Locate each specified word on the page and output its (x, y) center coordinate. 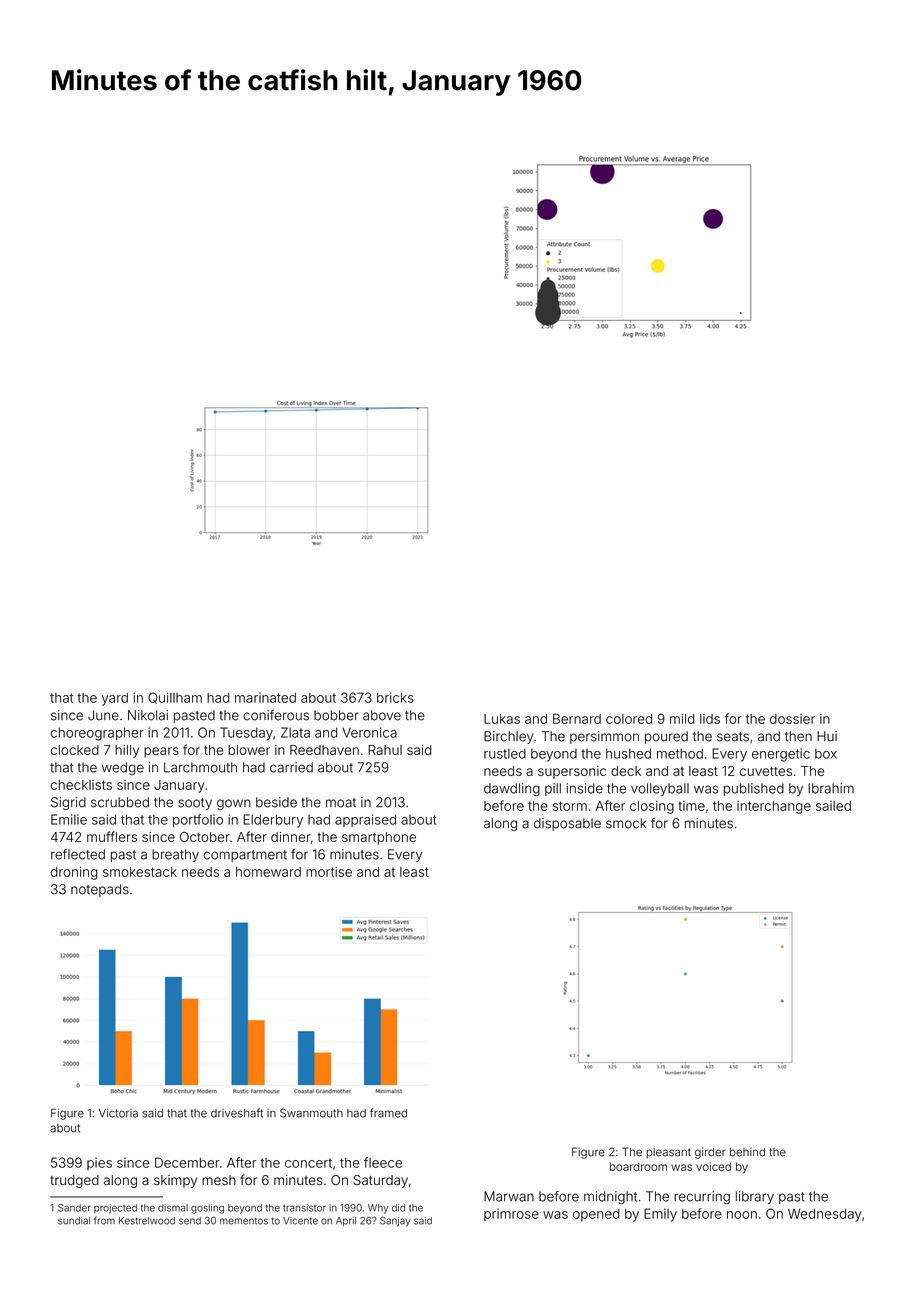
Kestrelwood (147, 1221)
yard (115, 699)
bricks (395, 697)
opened (596, 1215)
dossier (792, 719)
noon (742, 1215)
